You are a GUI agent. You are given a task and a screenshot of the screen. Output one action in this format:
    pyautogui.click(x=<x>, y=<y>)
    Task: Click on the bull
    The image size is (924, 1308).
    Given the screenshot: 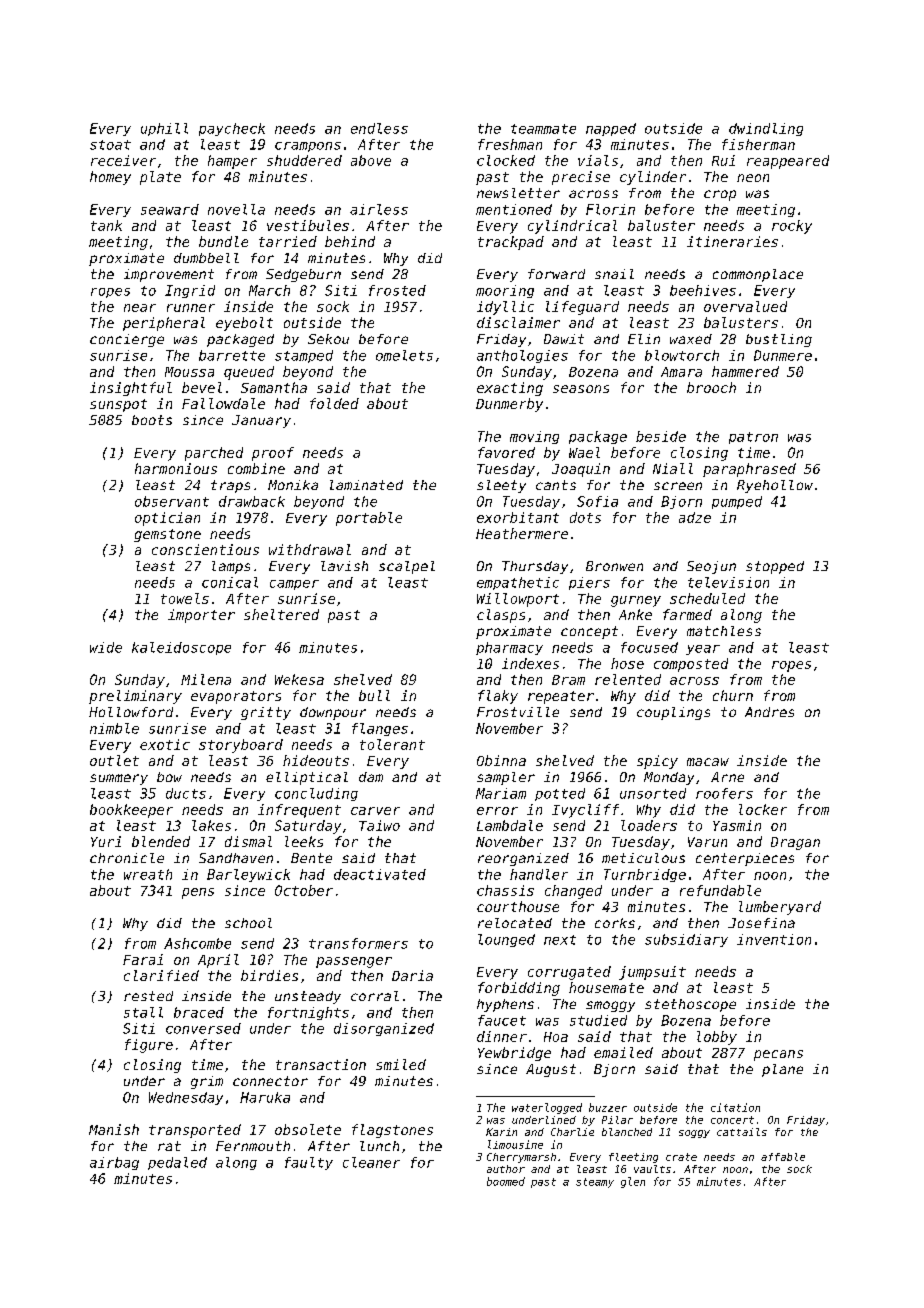 What is the action you would take?
    pyautogui.click(x=374, y=695)
